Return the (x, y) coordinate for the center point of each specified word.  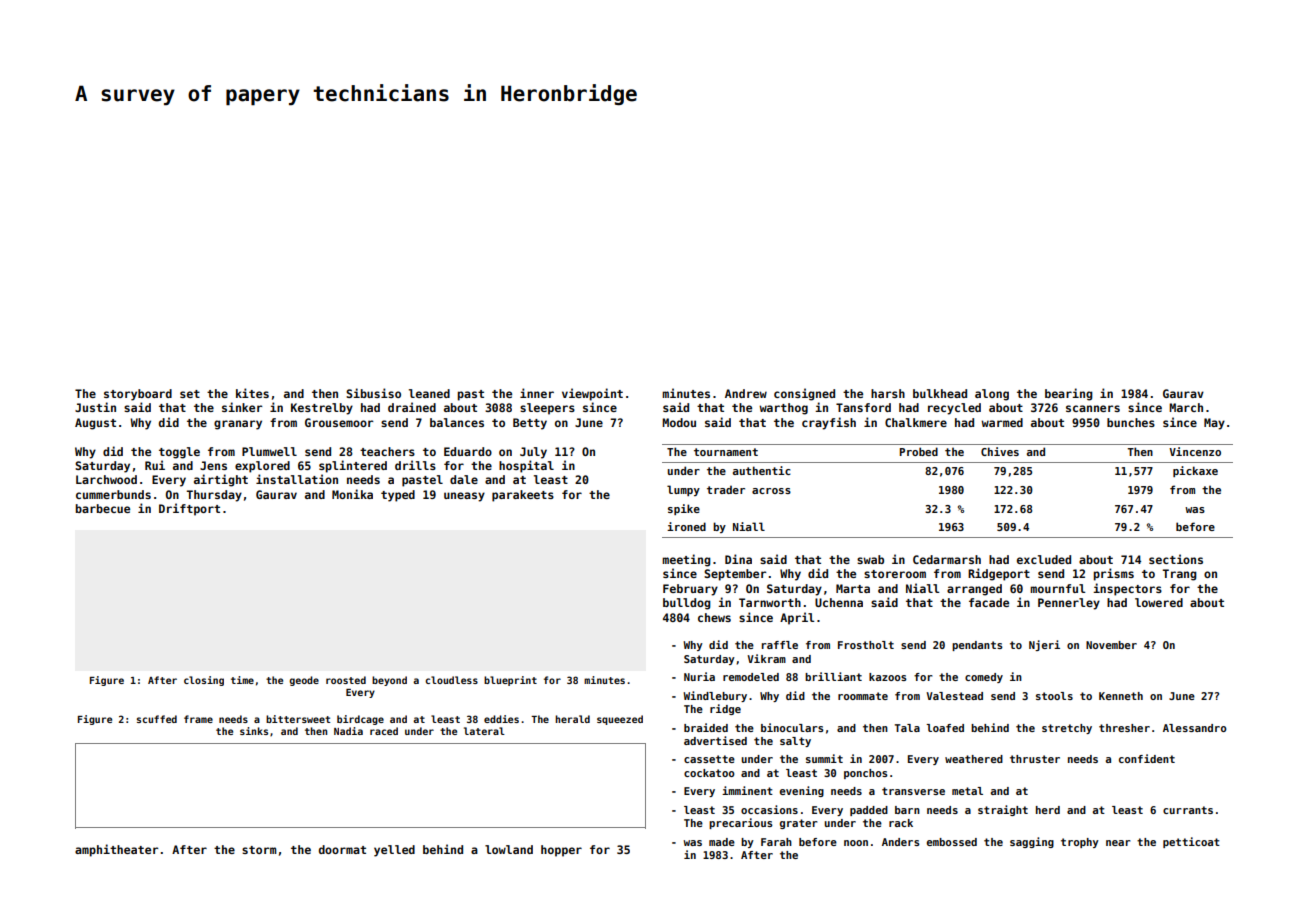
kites (252, 393)
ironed (686, 526)
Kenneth (1121, 696)
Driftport (189, 509)
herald (572, 719)
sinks (254, 731)
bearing (1069, 394)
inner (537, 393)
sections (1176, 559)
